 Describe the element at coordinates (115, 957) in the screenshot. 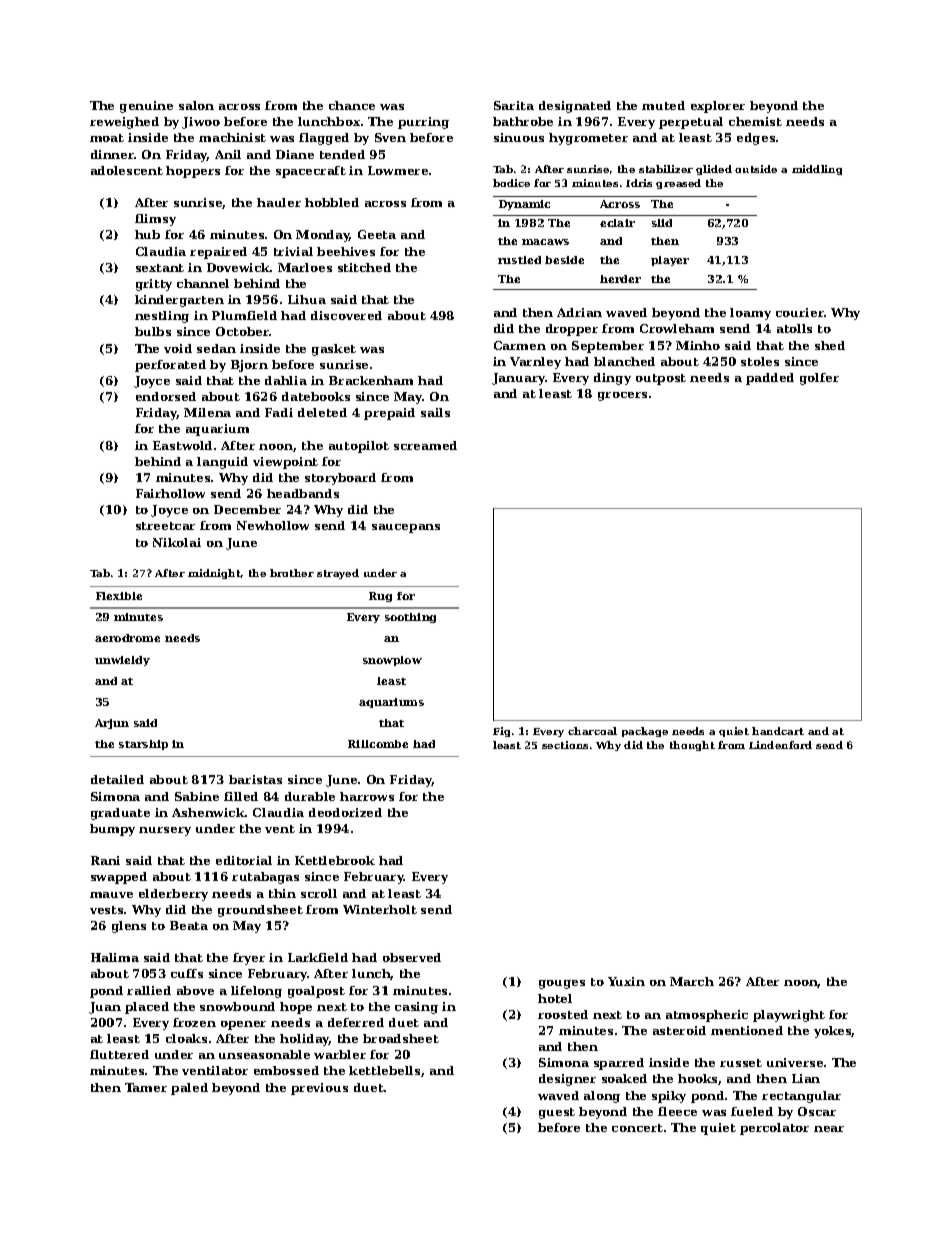

I see `Halima` at that location.
